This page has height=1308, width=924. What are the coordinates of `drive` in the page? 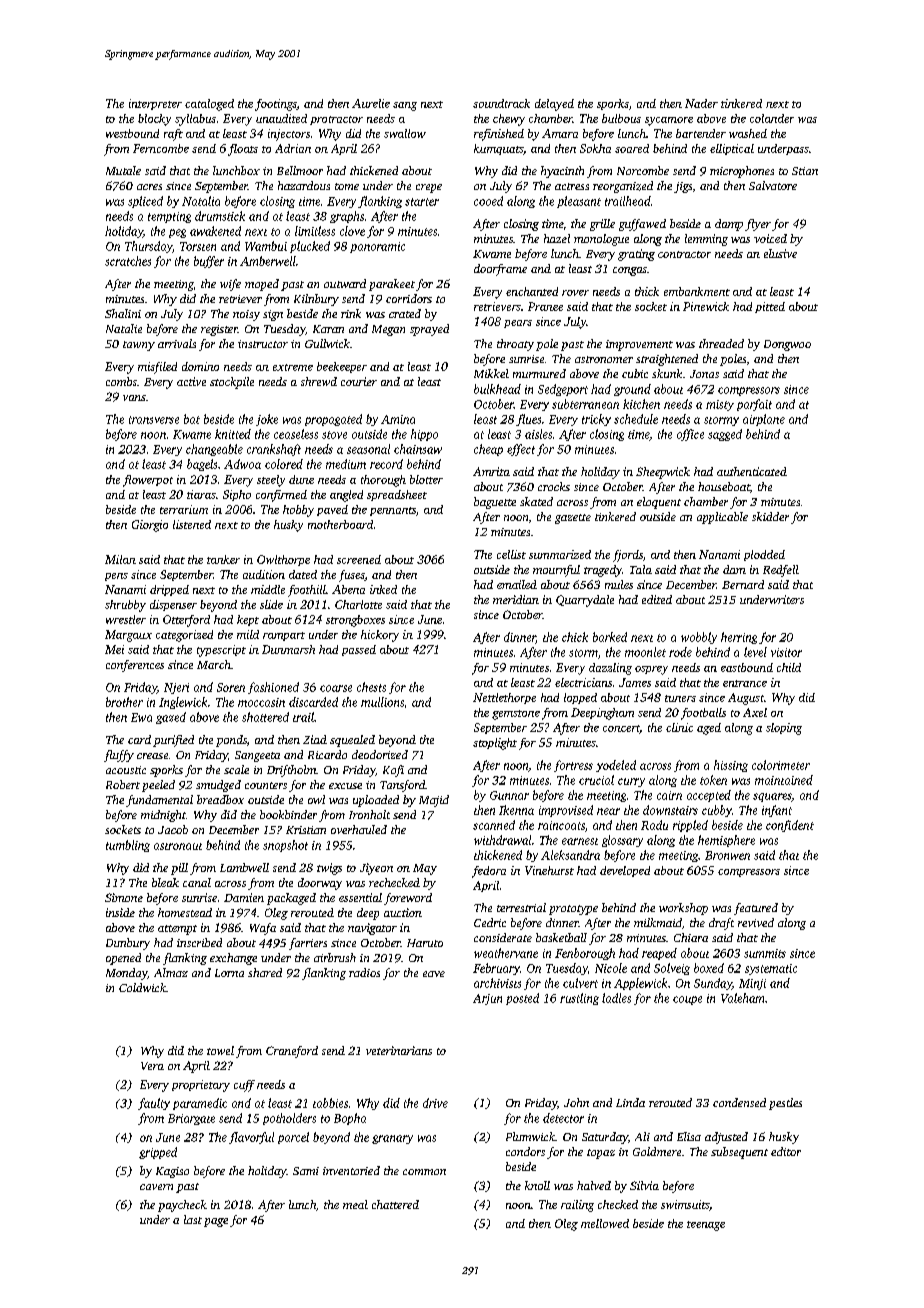 It's located at (435, 1103).
